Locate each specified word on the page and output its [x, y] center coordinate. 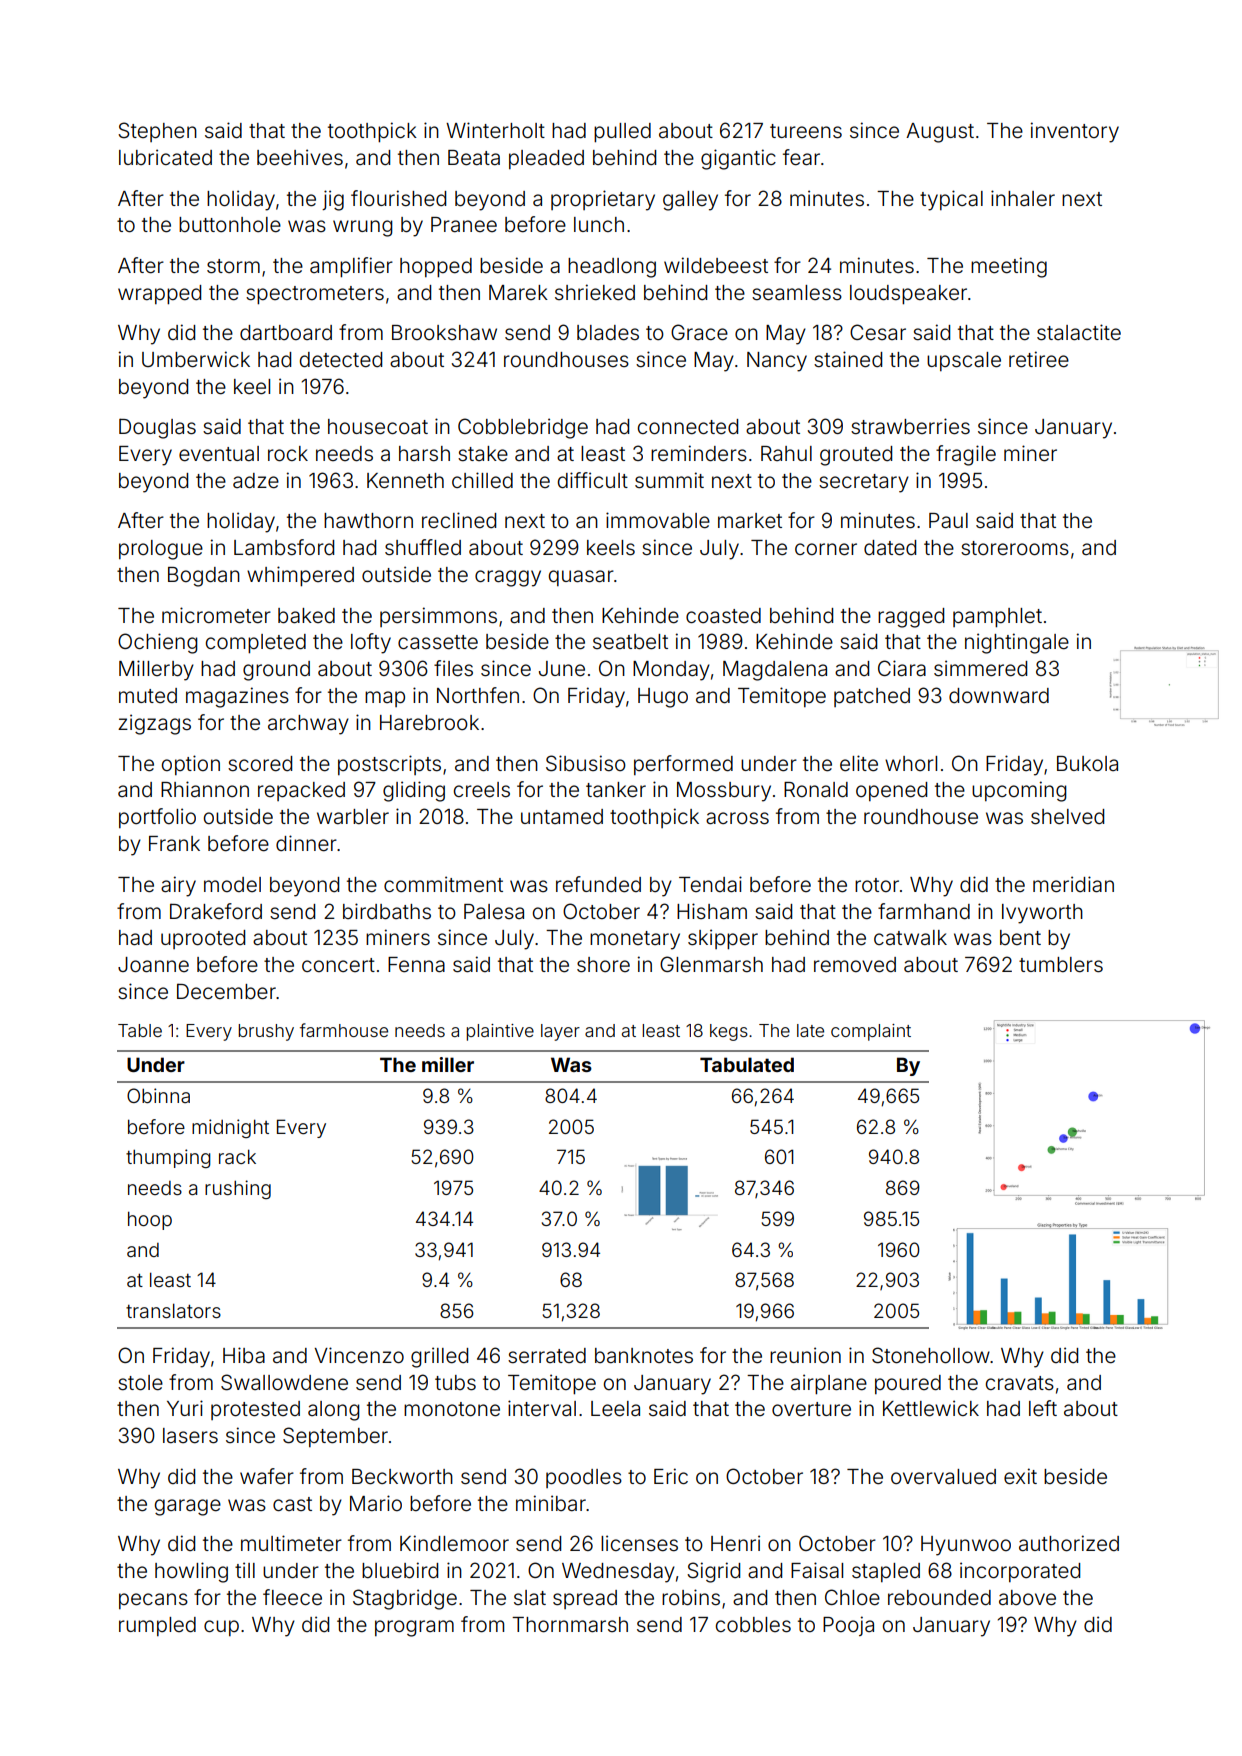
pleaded [546, 159]
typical [951, 200]
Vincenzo [359, 1355]
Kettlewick [931, 1408]
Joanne [153, 965]
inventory [1074, 132]
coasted [723, 616]
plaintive [500, 1032]
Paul [948, 520]
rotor [877, 885]
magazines [237, 697]
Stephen [157, 132]
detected [340, 360]
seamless [797, 293]
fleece [292, 1597]
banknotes [644, 1356]
